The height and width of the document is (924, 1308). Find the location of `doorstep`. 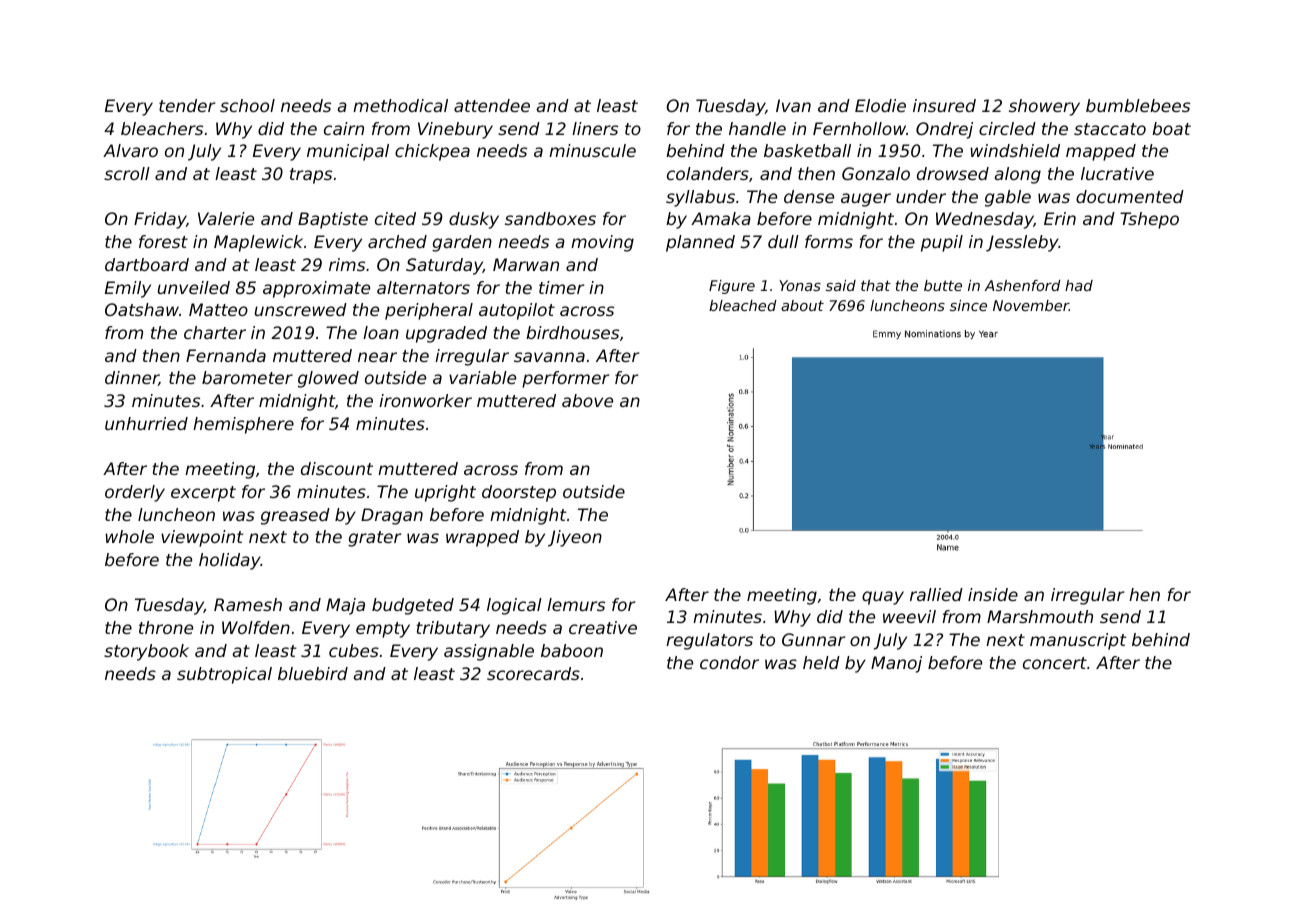

doorstep is located at coordinates (519, 493).
